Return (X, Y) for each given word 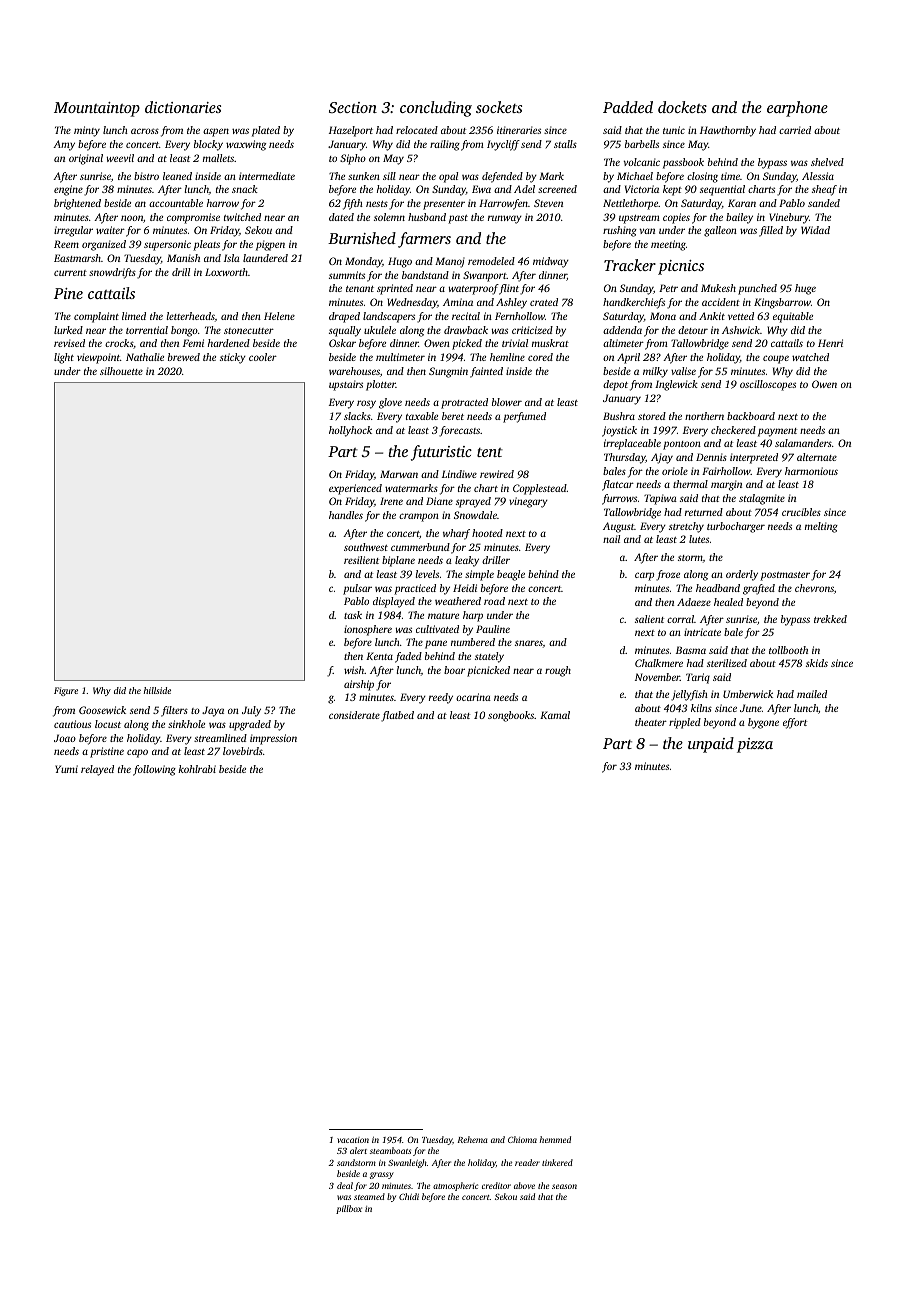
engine (68, 190)
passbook (683, 163)
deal (345, 1185)
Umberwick (748, 694)
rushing (620, 231)
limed (134, 316)
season (564, 1186)
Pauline (493, 629)
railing (445, 145)
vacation (353, 1140)
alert (358, 1150)
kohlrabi (197, 769)
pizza (755, 745)
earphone (797, 109)
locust (108, 724)
